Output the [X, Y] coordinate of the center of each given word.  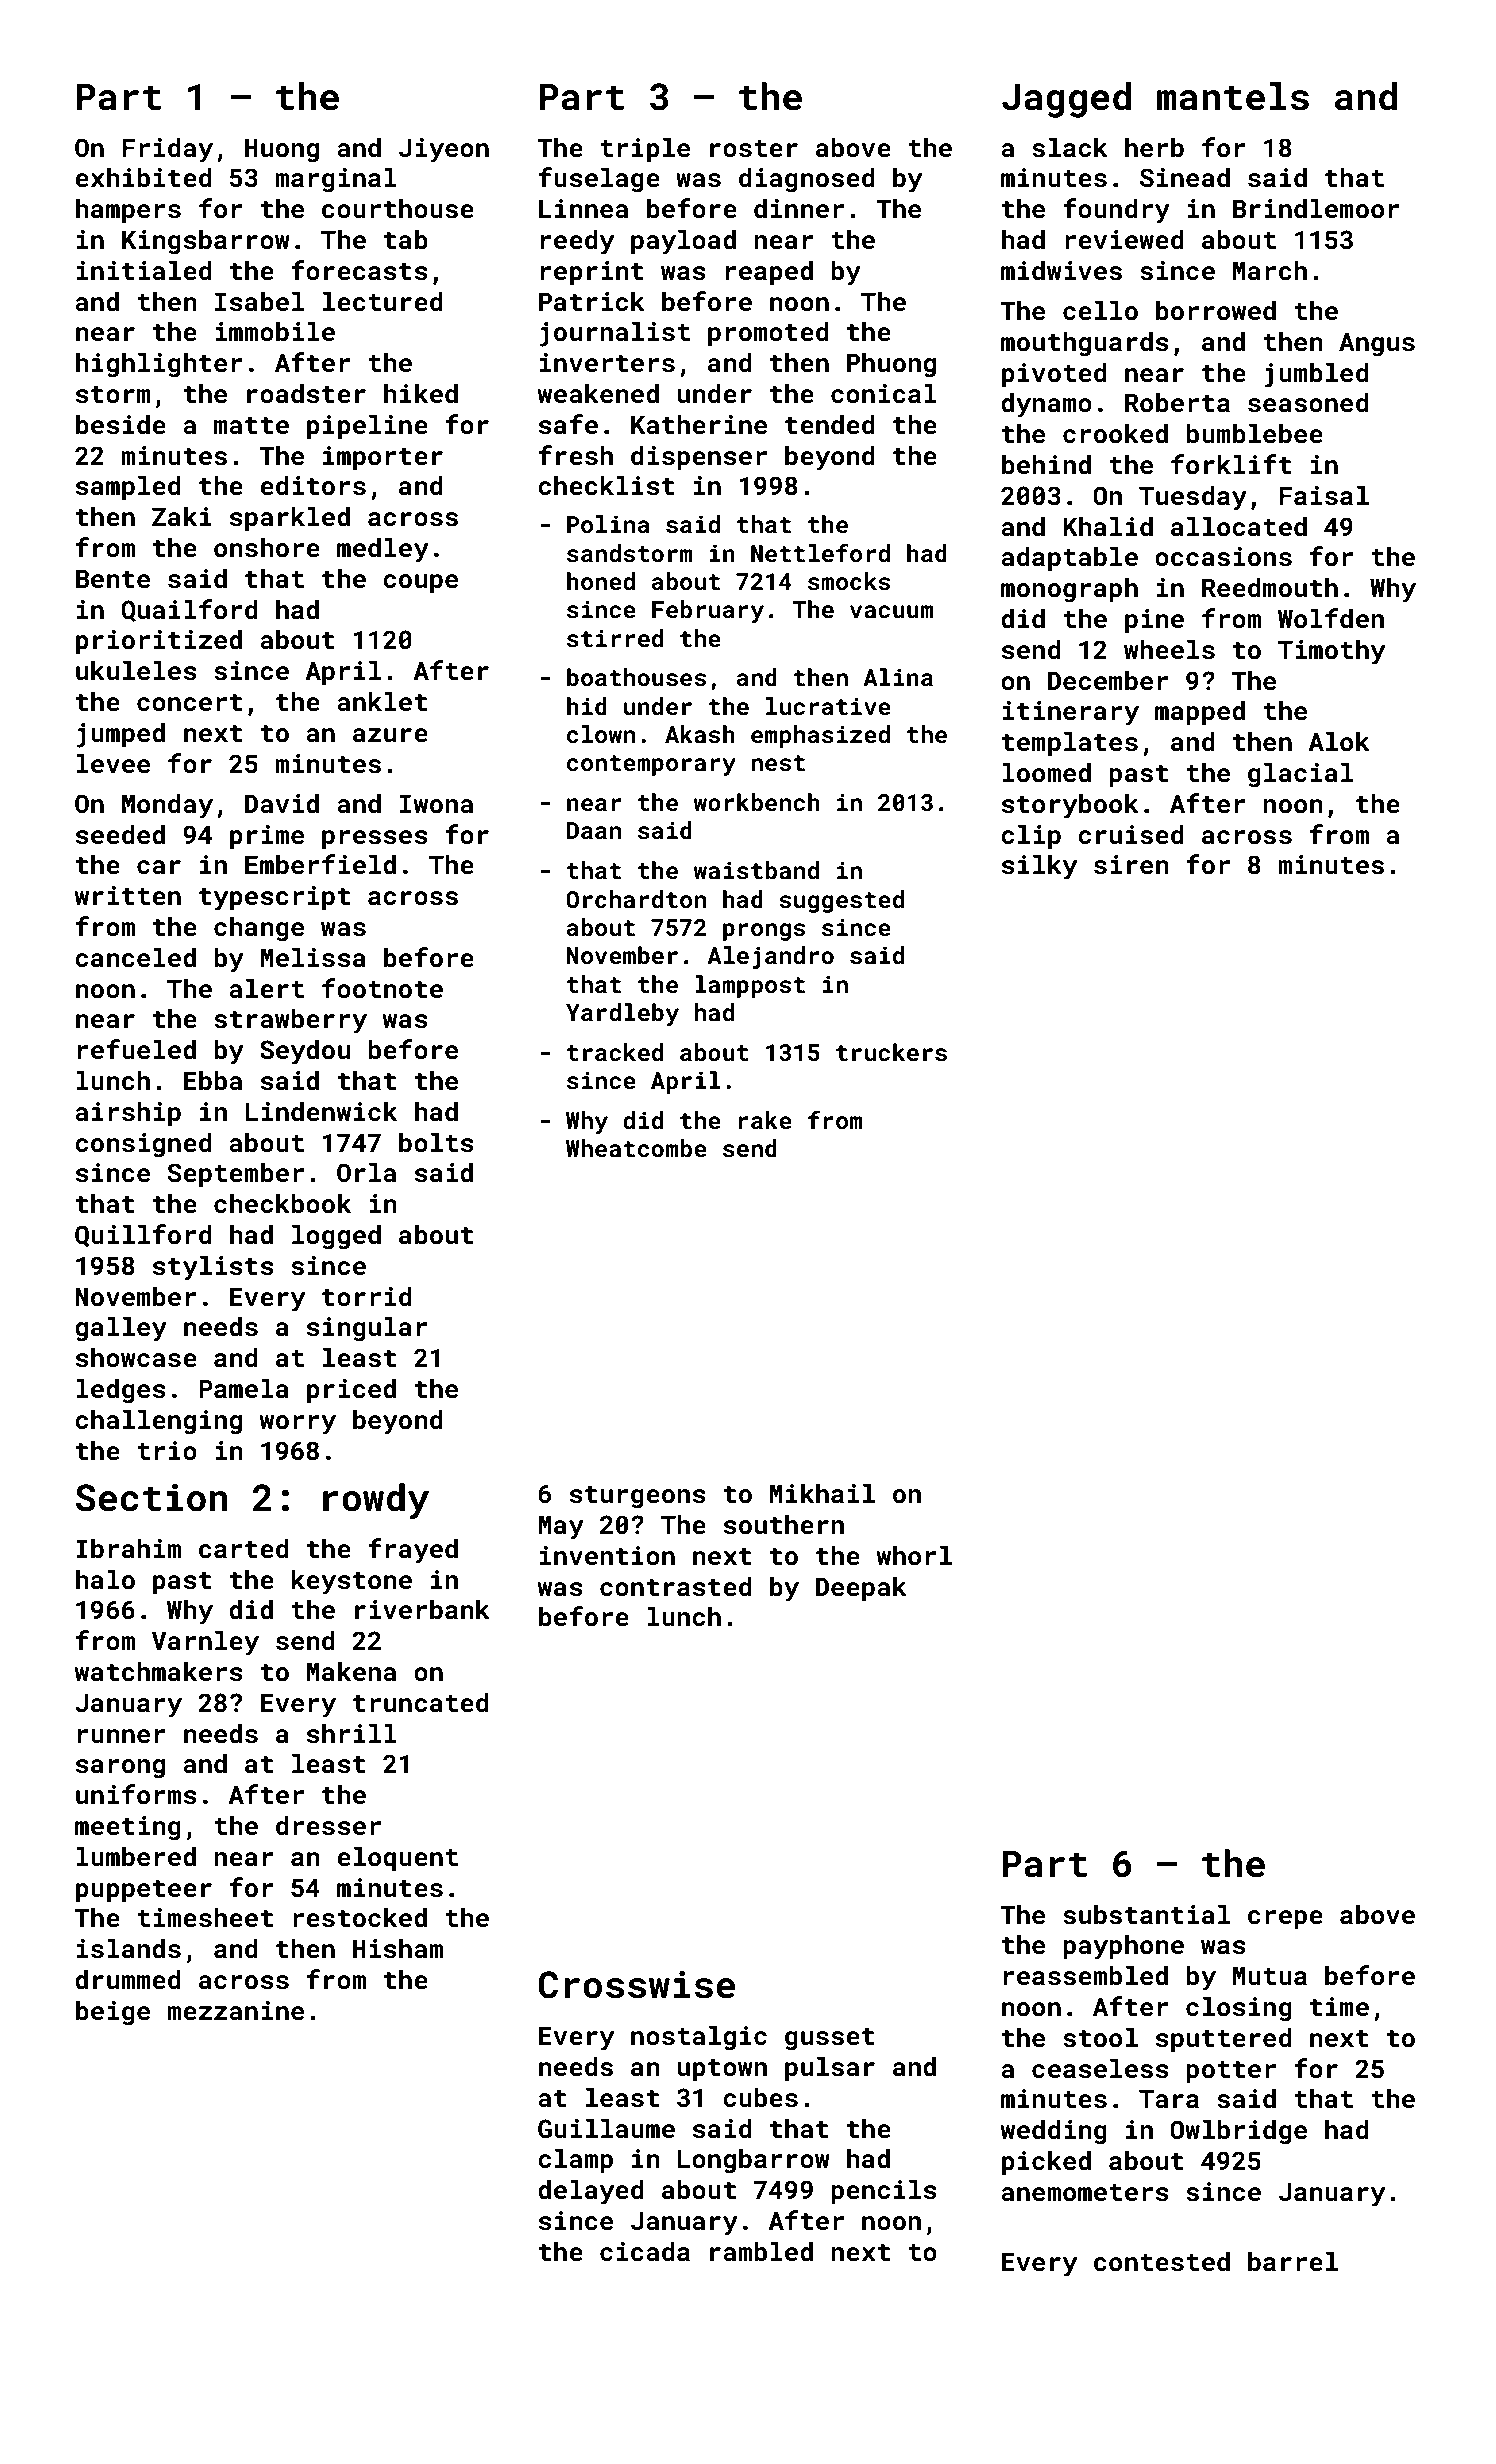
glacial [1300, 775]
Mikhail [822, 1493]
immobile [275, 331]
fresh [576, 455]
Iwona [436, 804]
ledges [121, 1391]
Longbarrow [754, 2161]
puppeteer [144, 1891]
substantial [1146, 1914]
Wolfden [1331, 618]
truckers [891, 1052]
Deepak [861, 1588]
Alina [898, 677]
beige [113, 2013]
